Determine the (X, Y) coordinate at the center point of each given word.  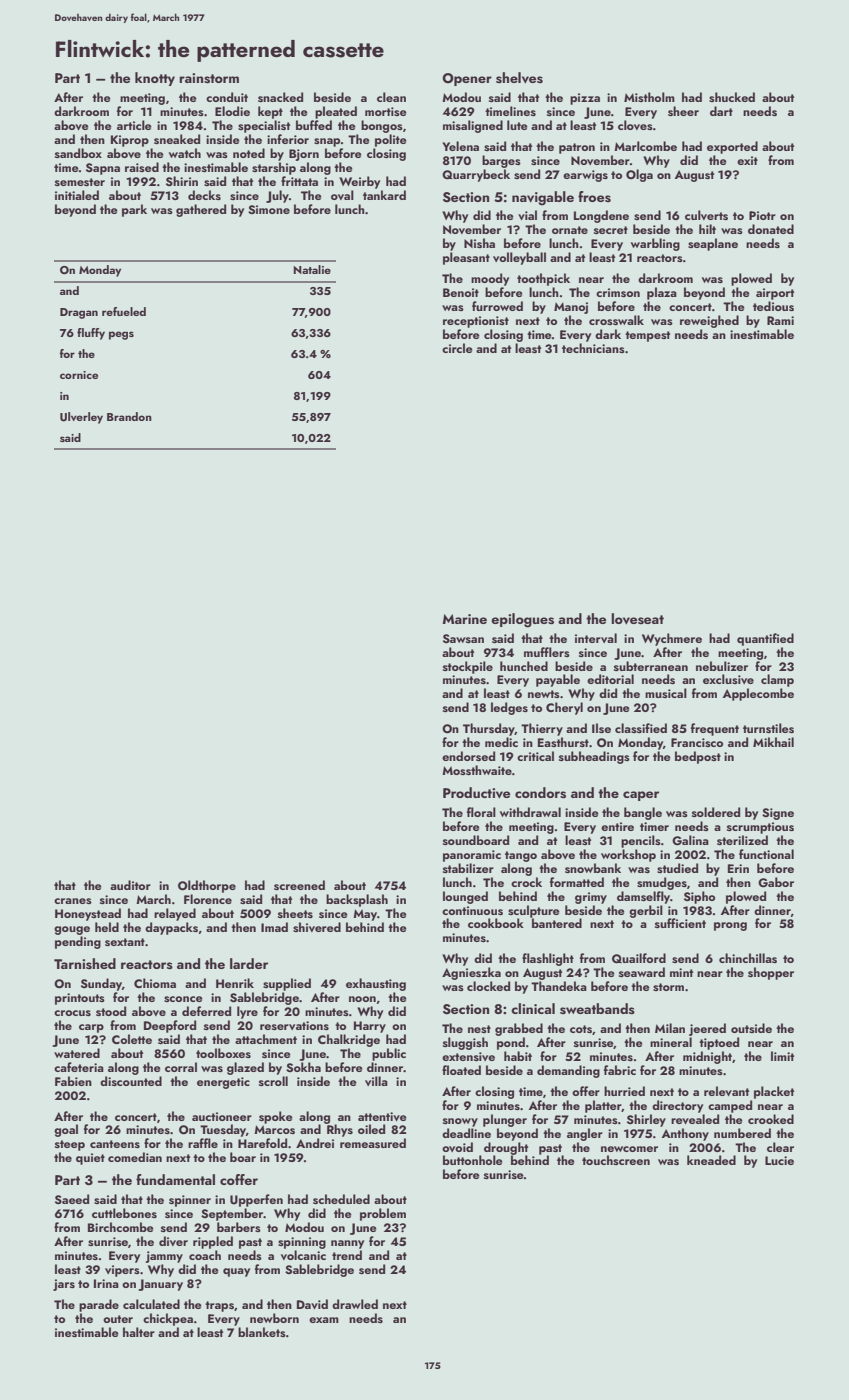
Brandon (129, 416)
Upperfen (256, 1200)
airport (775, 294)
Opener (467, 79)
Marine (465, 619)
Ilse (601, 728)
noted (249, 153)
